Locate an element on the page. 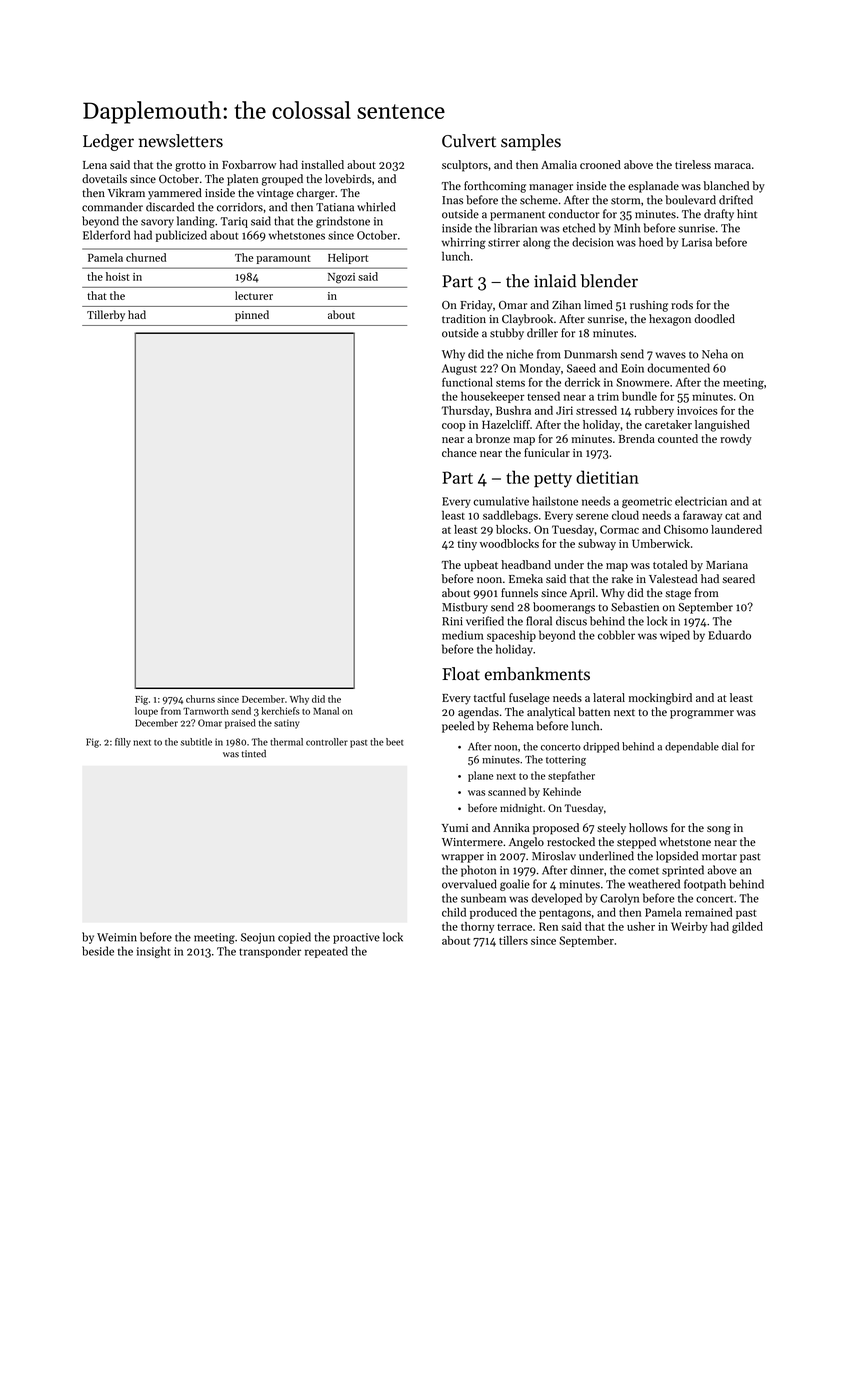  Mistbury is located at coordinates (465, 608).
